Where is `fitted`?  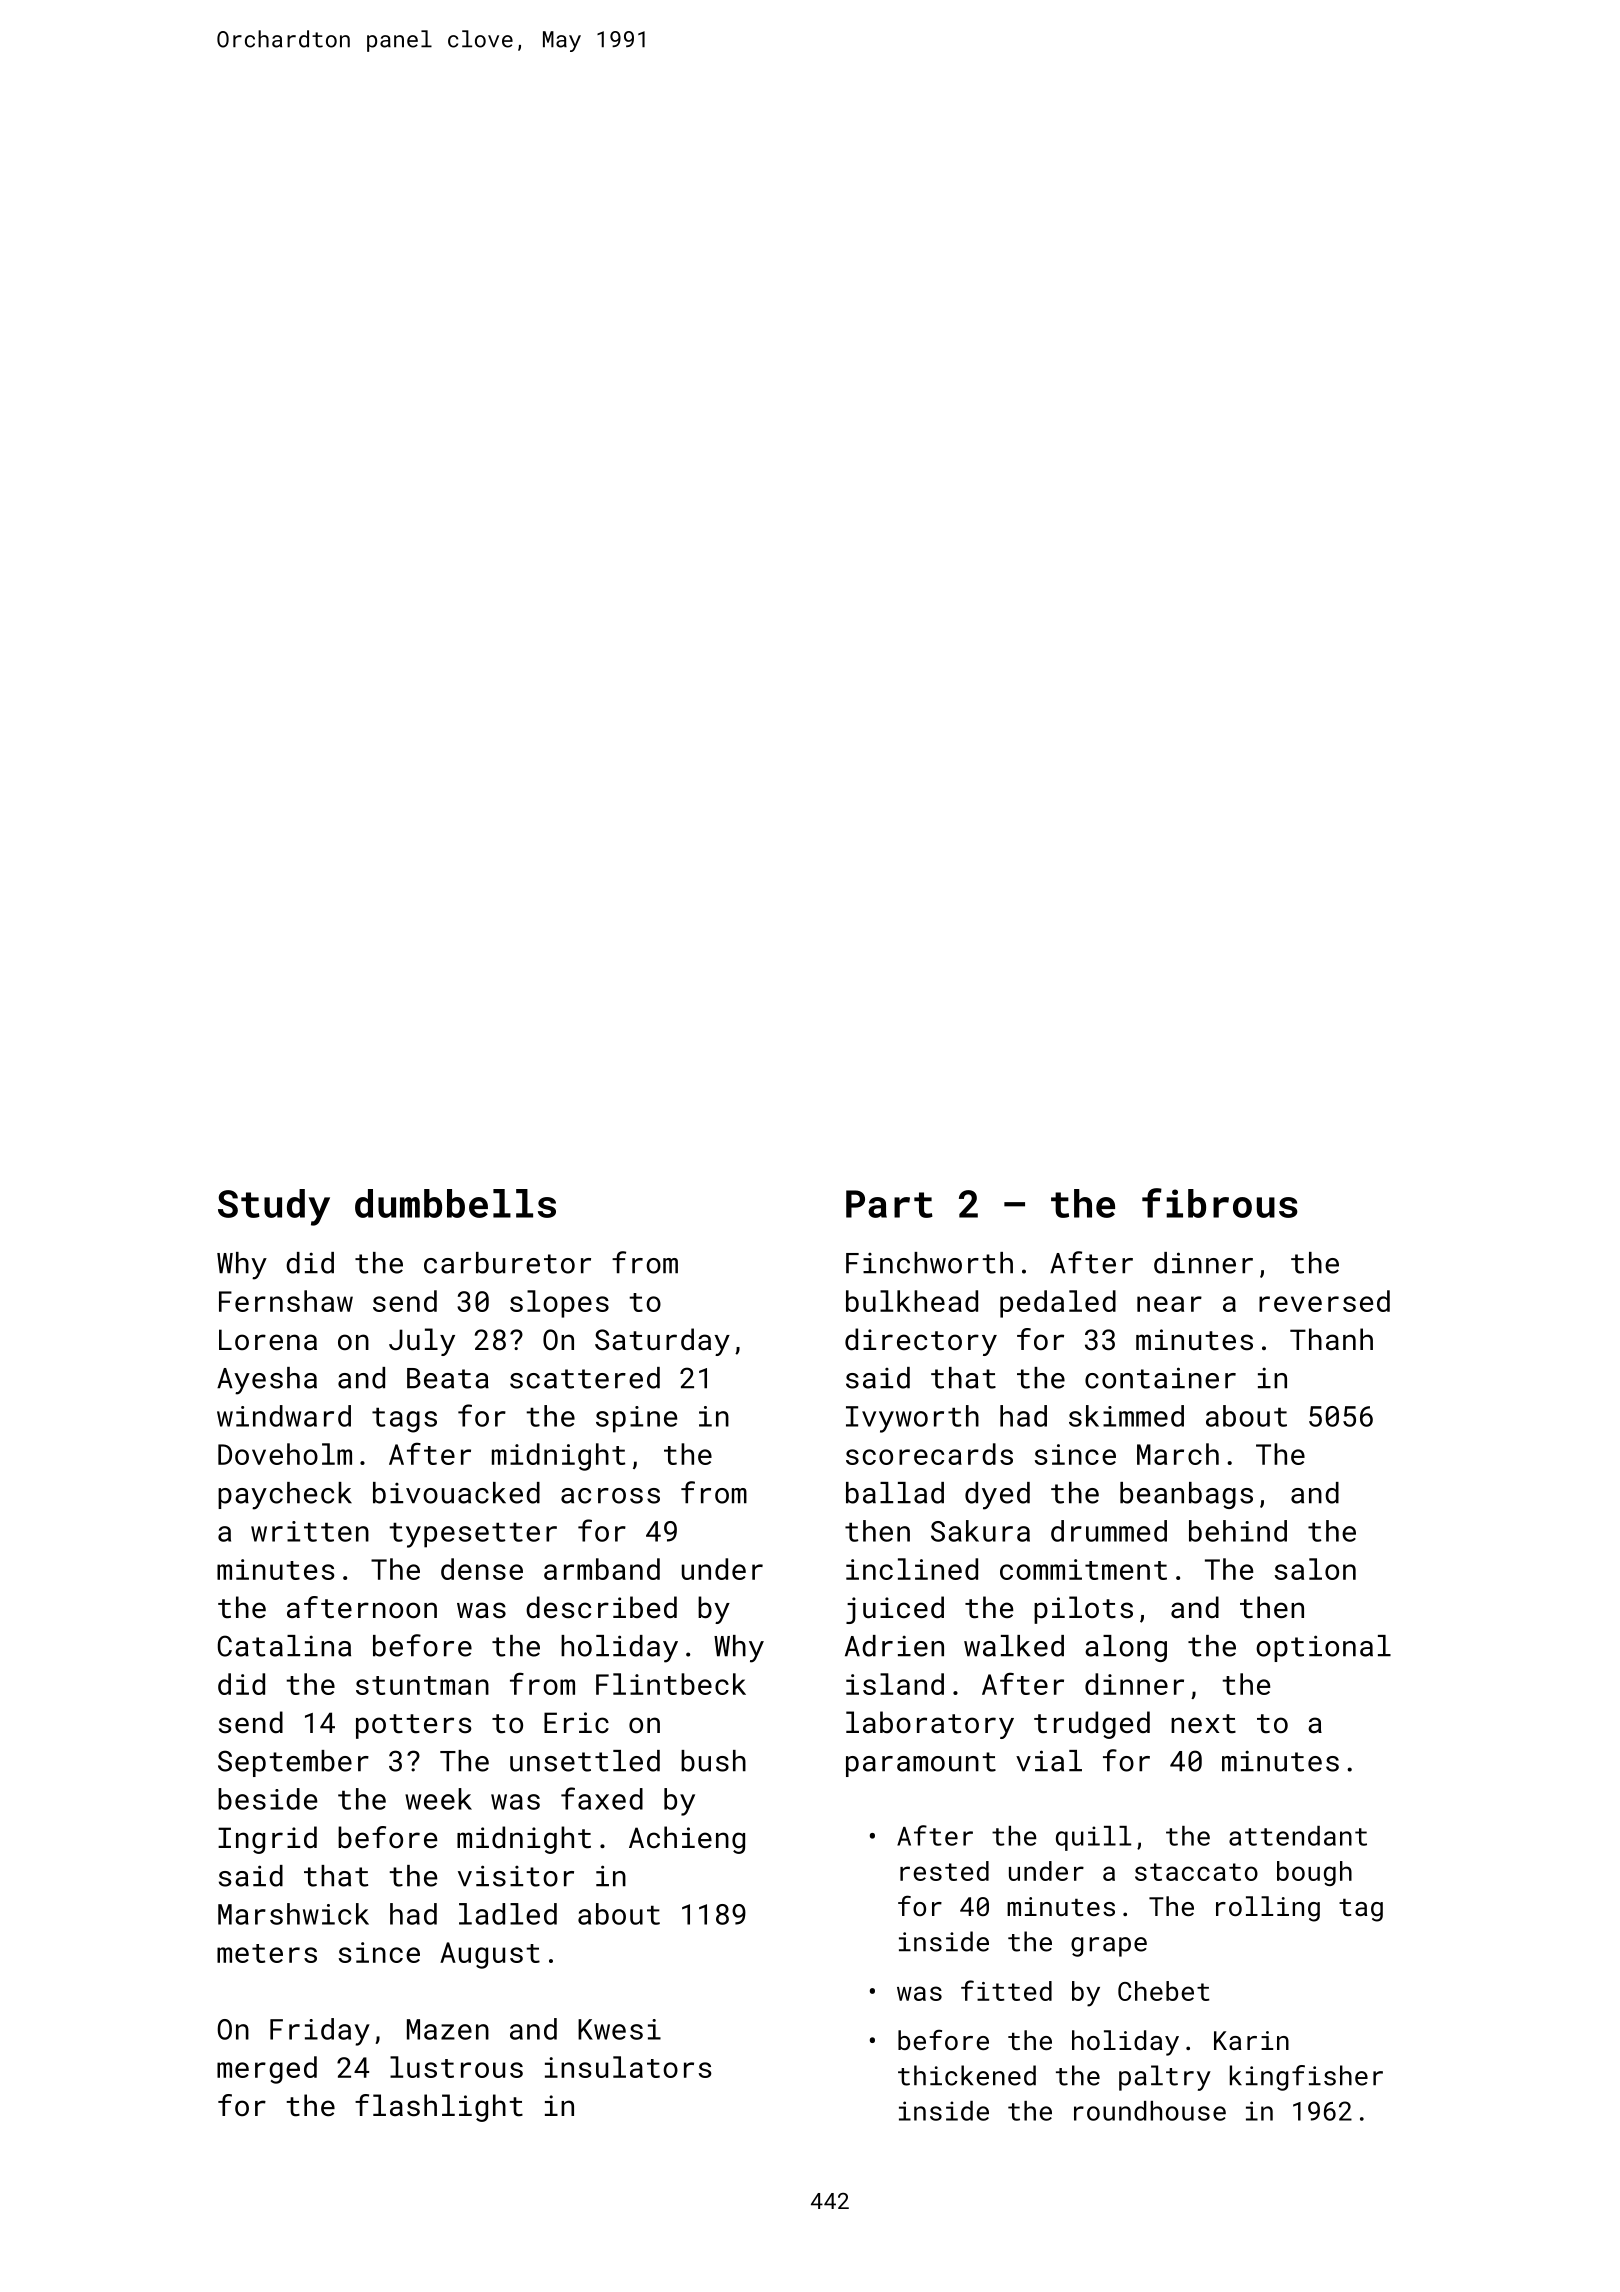
fitted is located at coordinates (1006, 1990).
